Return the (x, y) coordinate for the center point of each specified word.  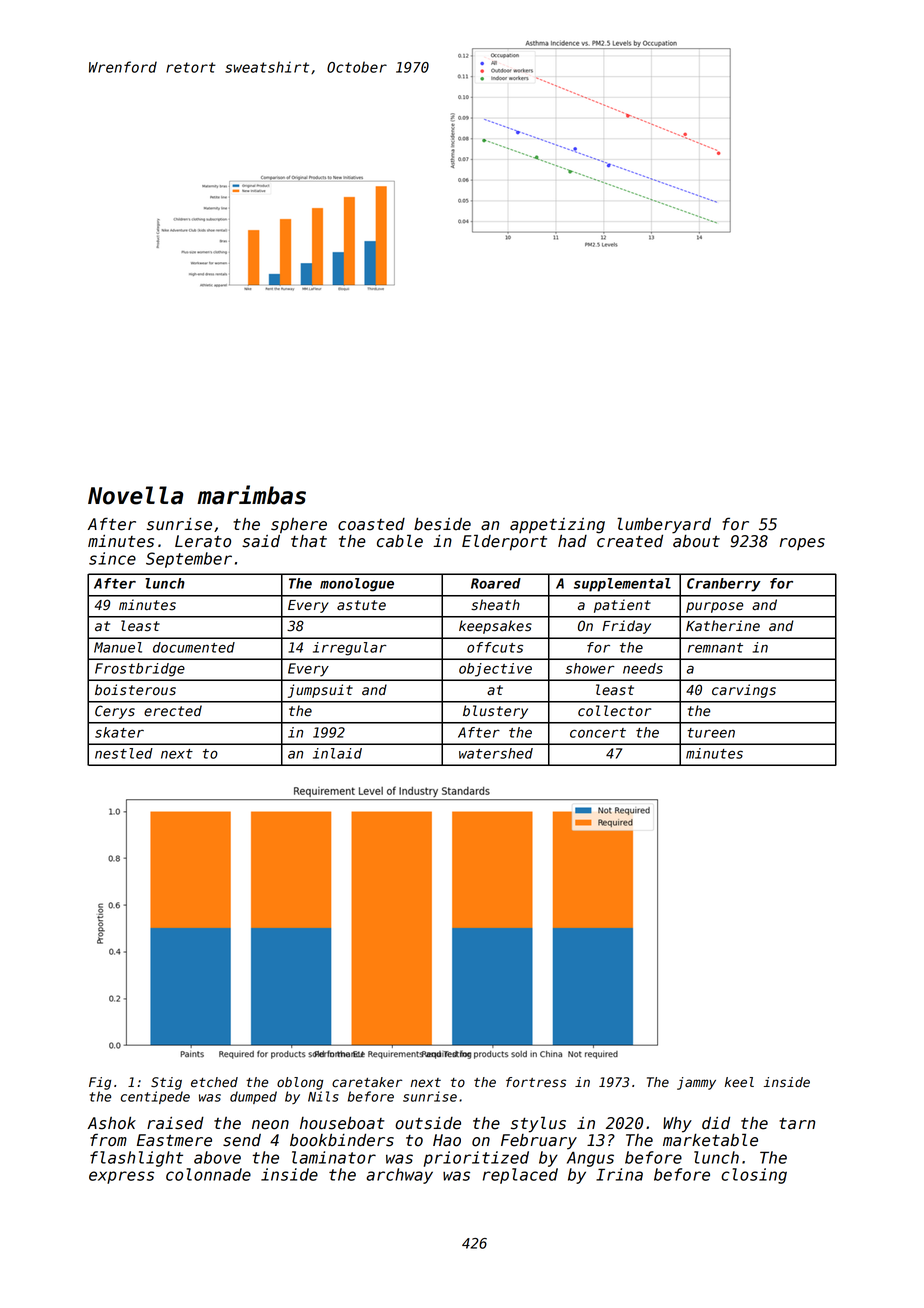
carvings (744, 691)
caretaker (367, 1082)
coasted (371, 524)
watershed (496, 753)
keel (739, 1082)
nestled (124, 753)
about (696, 541)
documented (194, 647)
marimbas (251, 495)
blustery (495, 712)
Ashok (111, 1123)
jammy (696, 1083)
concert (598, 733)
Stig (166, 1083)
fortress (536, 1082)
